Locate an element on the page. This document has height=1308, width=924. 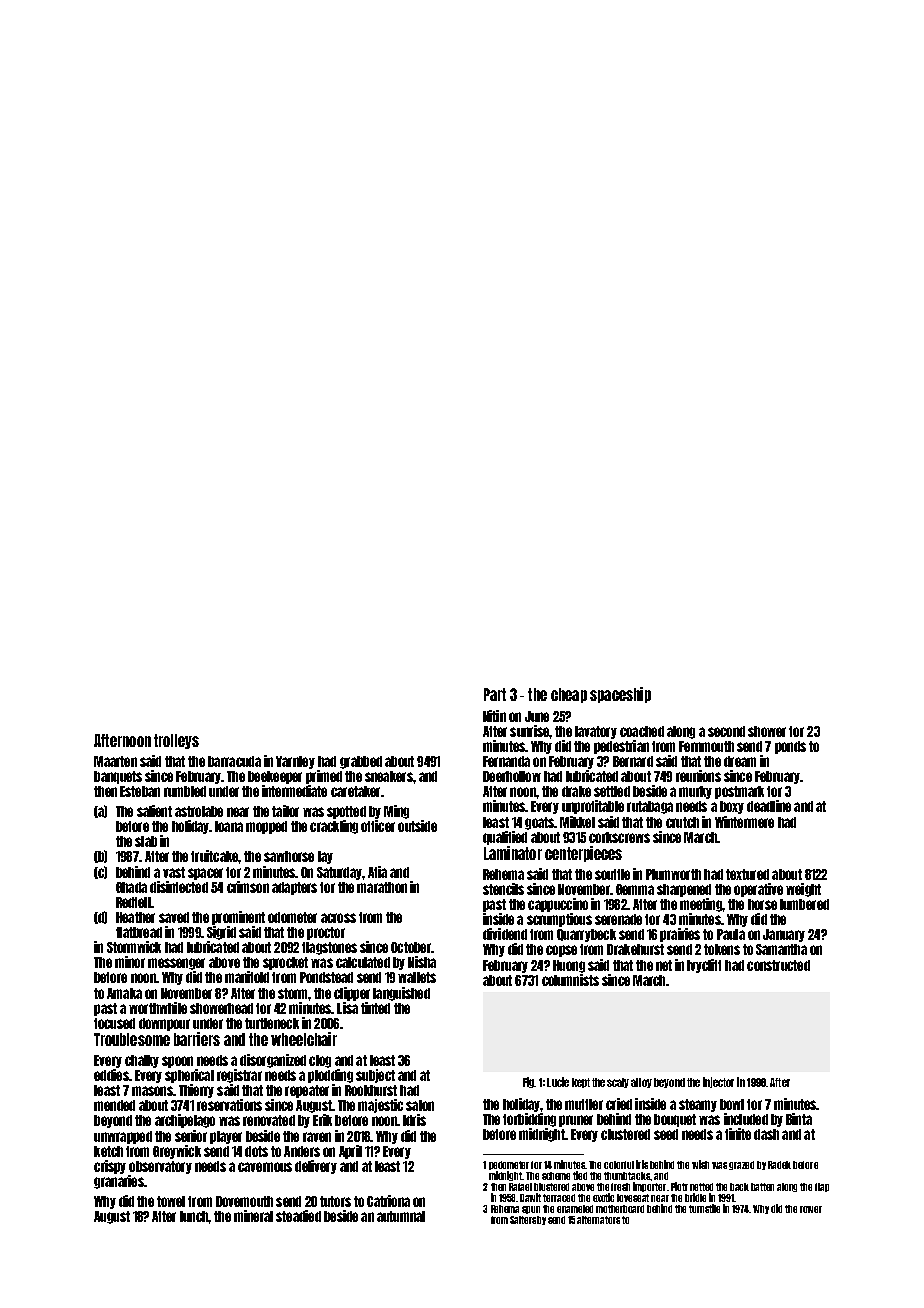
second is located at coordinates (726, 731).
